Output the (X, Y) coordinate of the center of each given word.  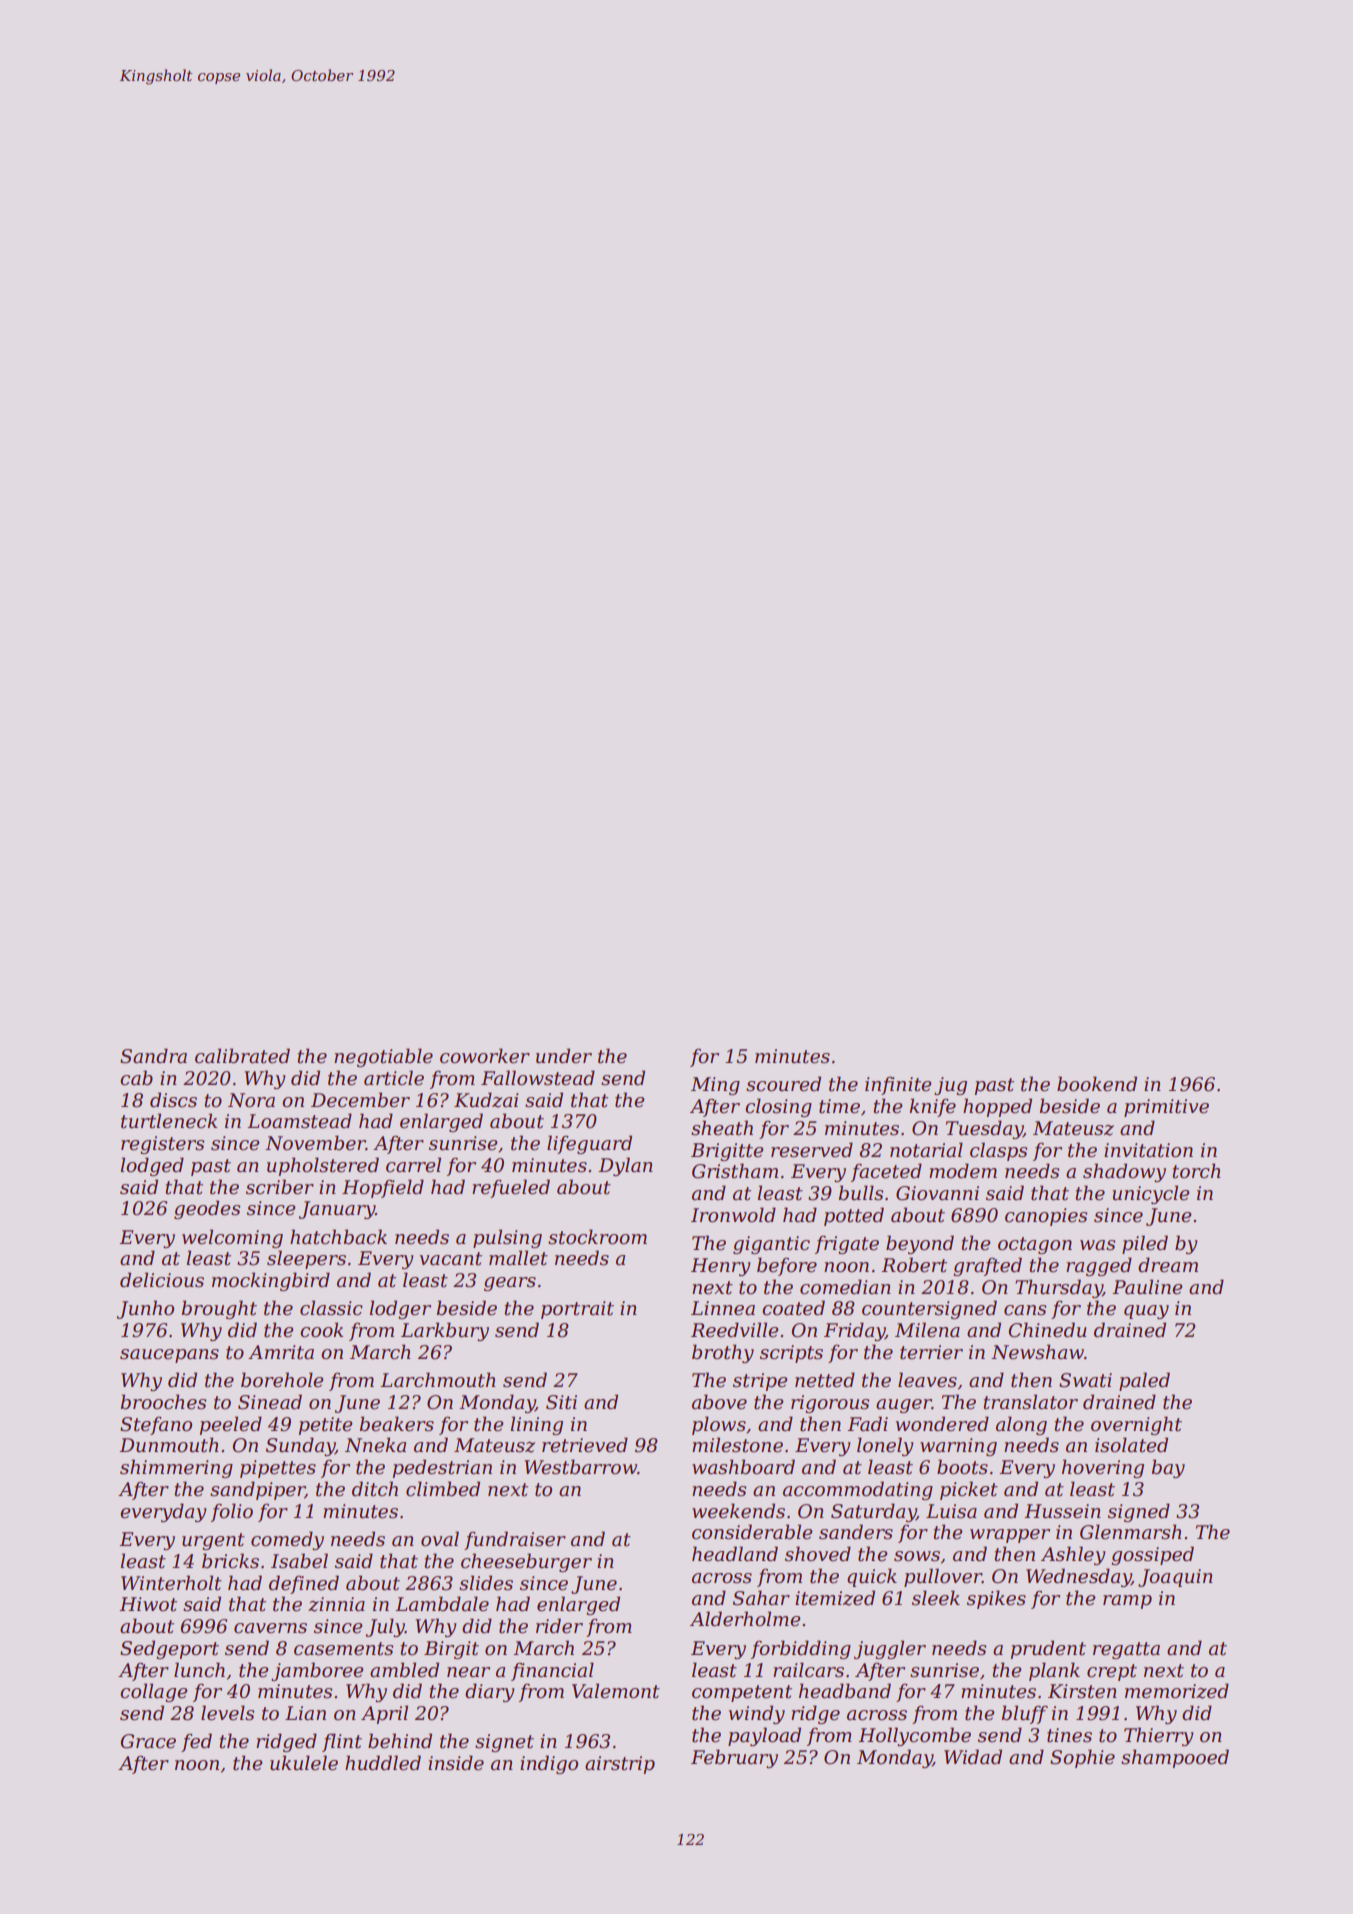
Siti (561, 1402)
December (360, 1100)
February (734, 1758)
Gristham (735, 1171)
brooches (163, 1402)
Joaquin (1175, 1578)
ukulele (304, 1763)
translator (1031, 1402)
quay (1146, 1312)
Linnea (723, 1308)
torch (1197, 1171)
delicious (162, 1280)
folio (232, 1512)
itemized (835, 1598)
